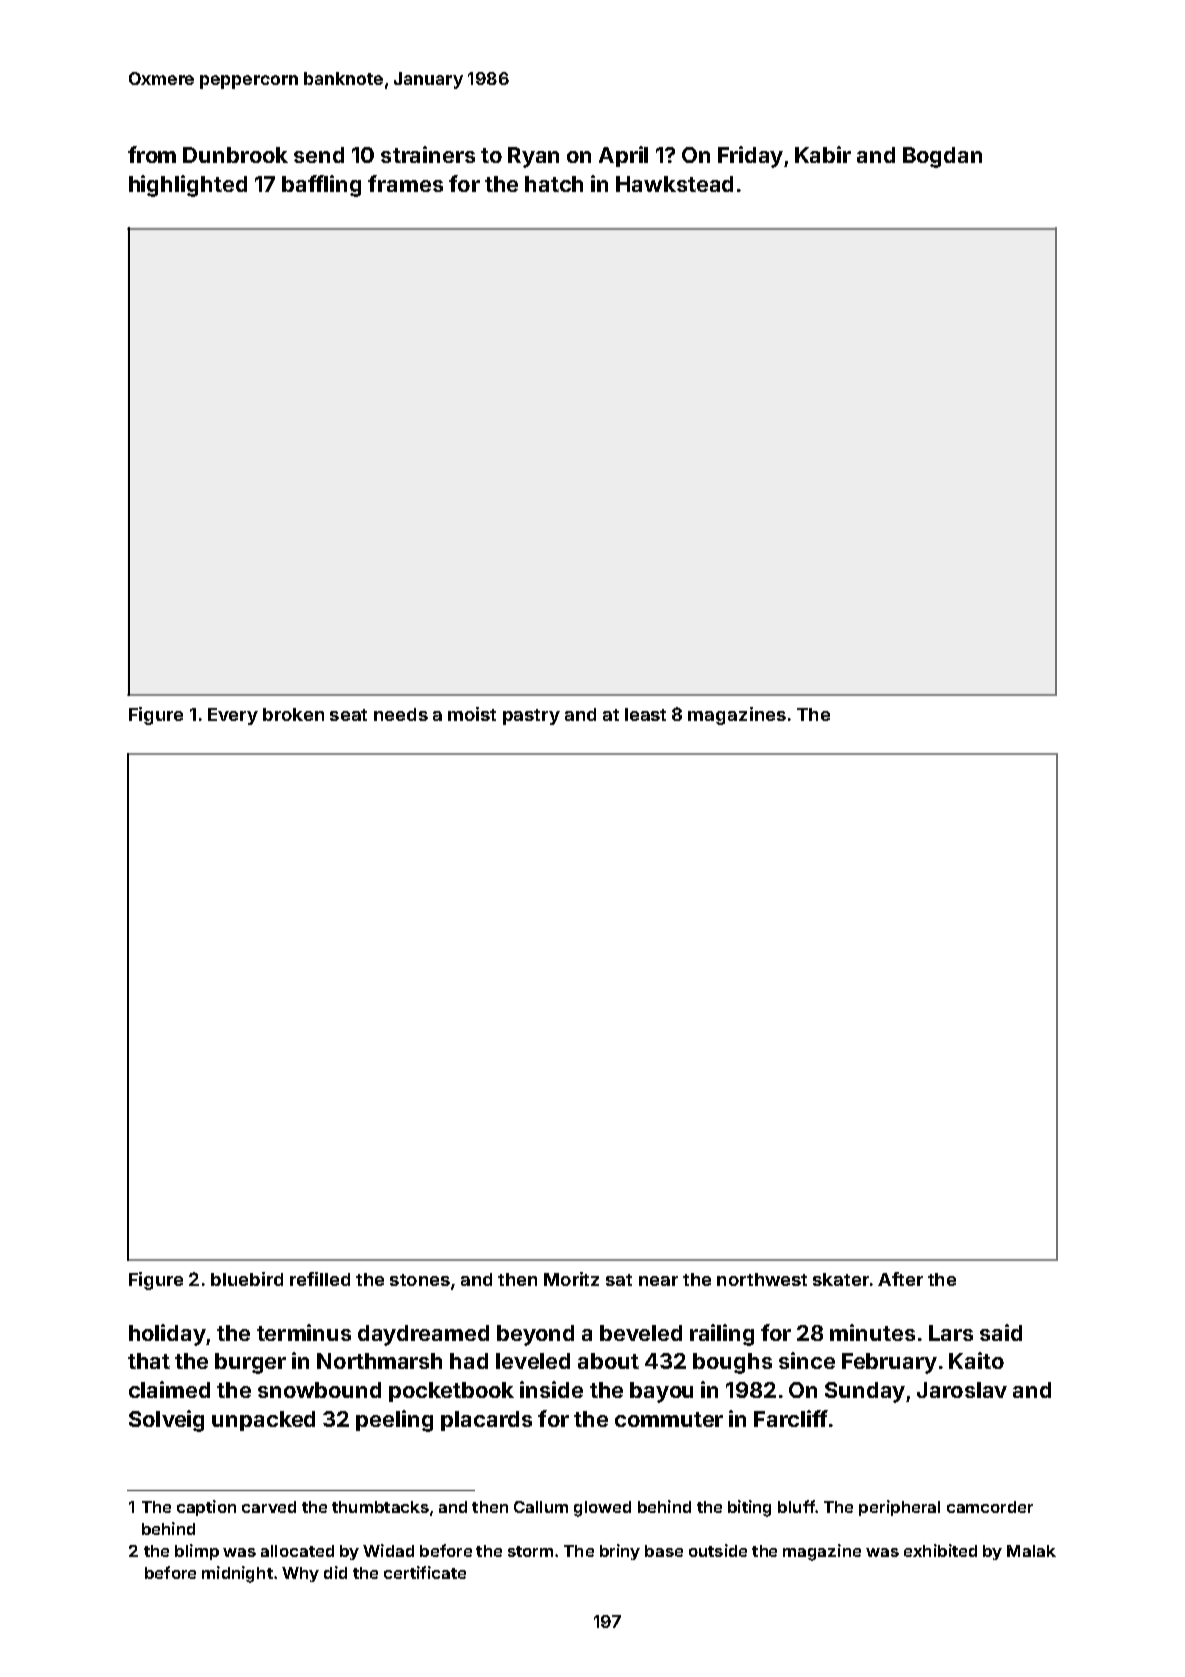 Image resolution: width=1185 pixels, height=1677 pixels. I want to click on April, so click(623, 156).
